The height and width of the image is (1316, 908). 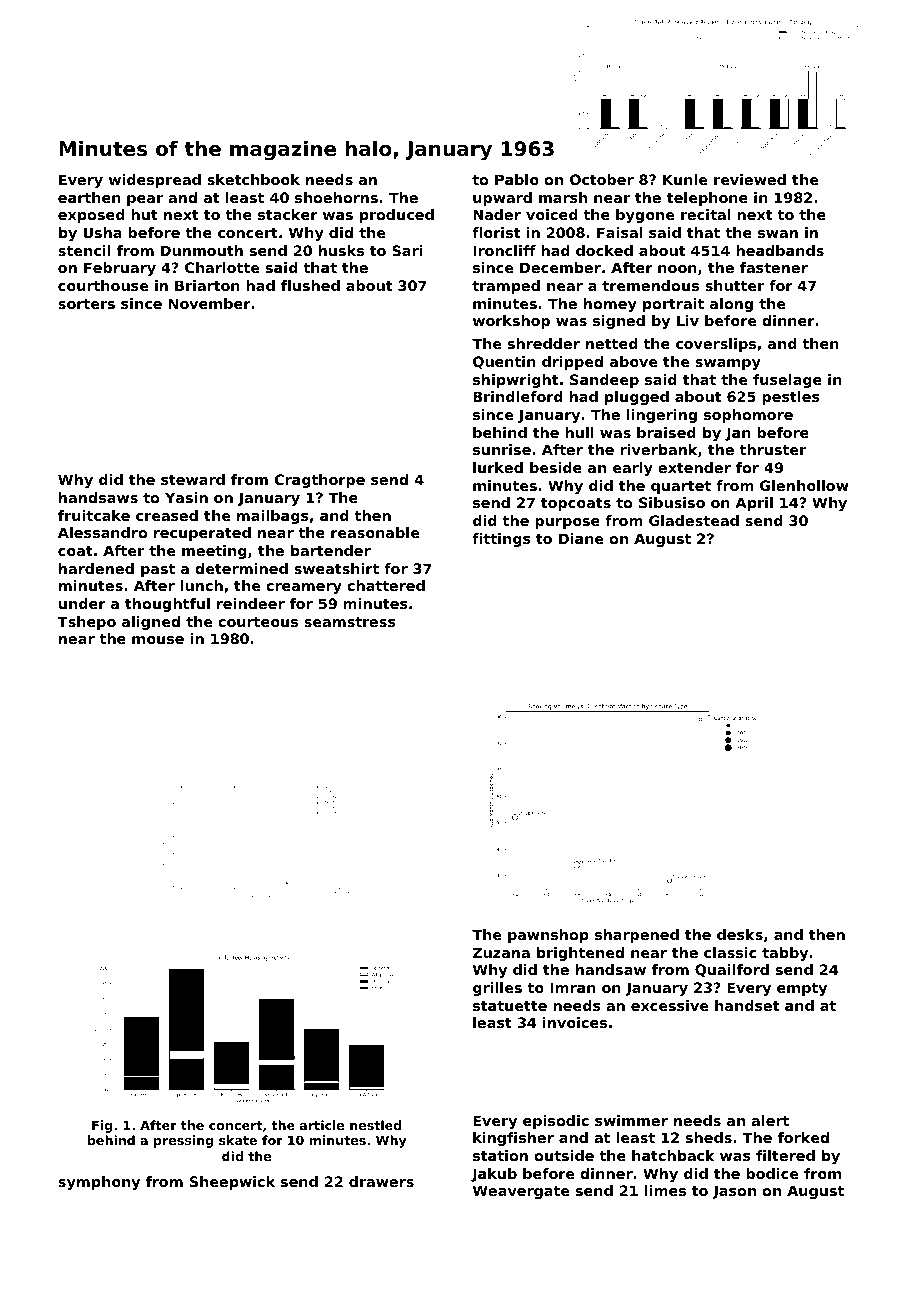 What do you see at coordinates (167, 515) in the image?
I see `creased` at bounding box center [167, 515].
